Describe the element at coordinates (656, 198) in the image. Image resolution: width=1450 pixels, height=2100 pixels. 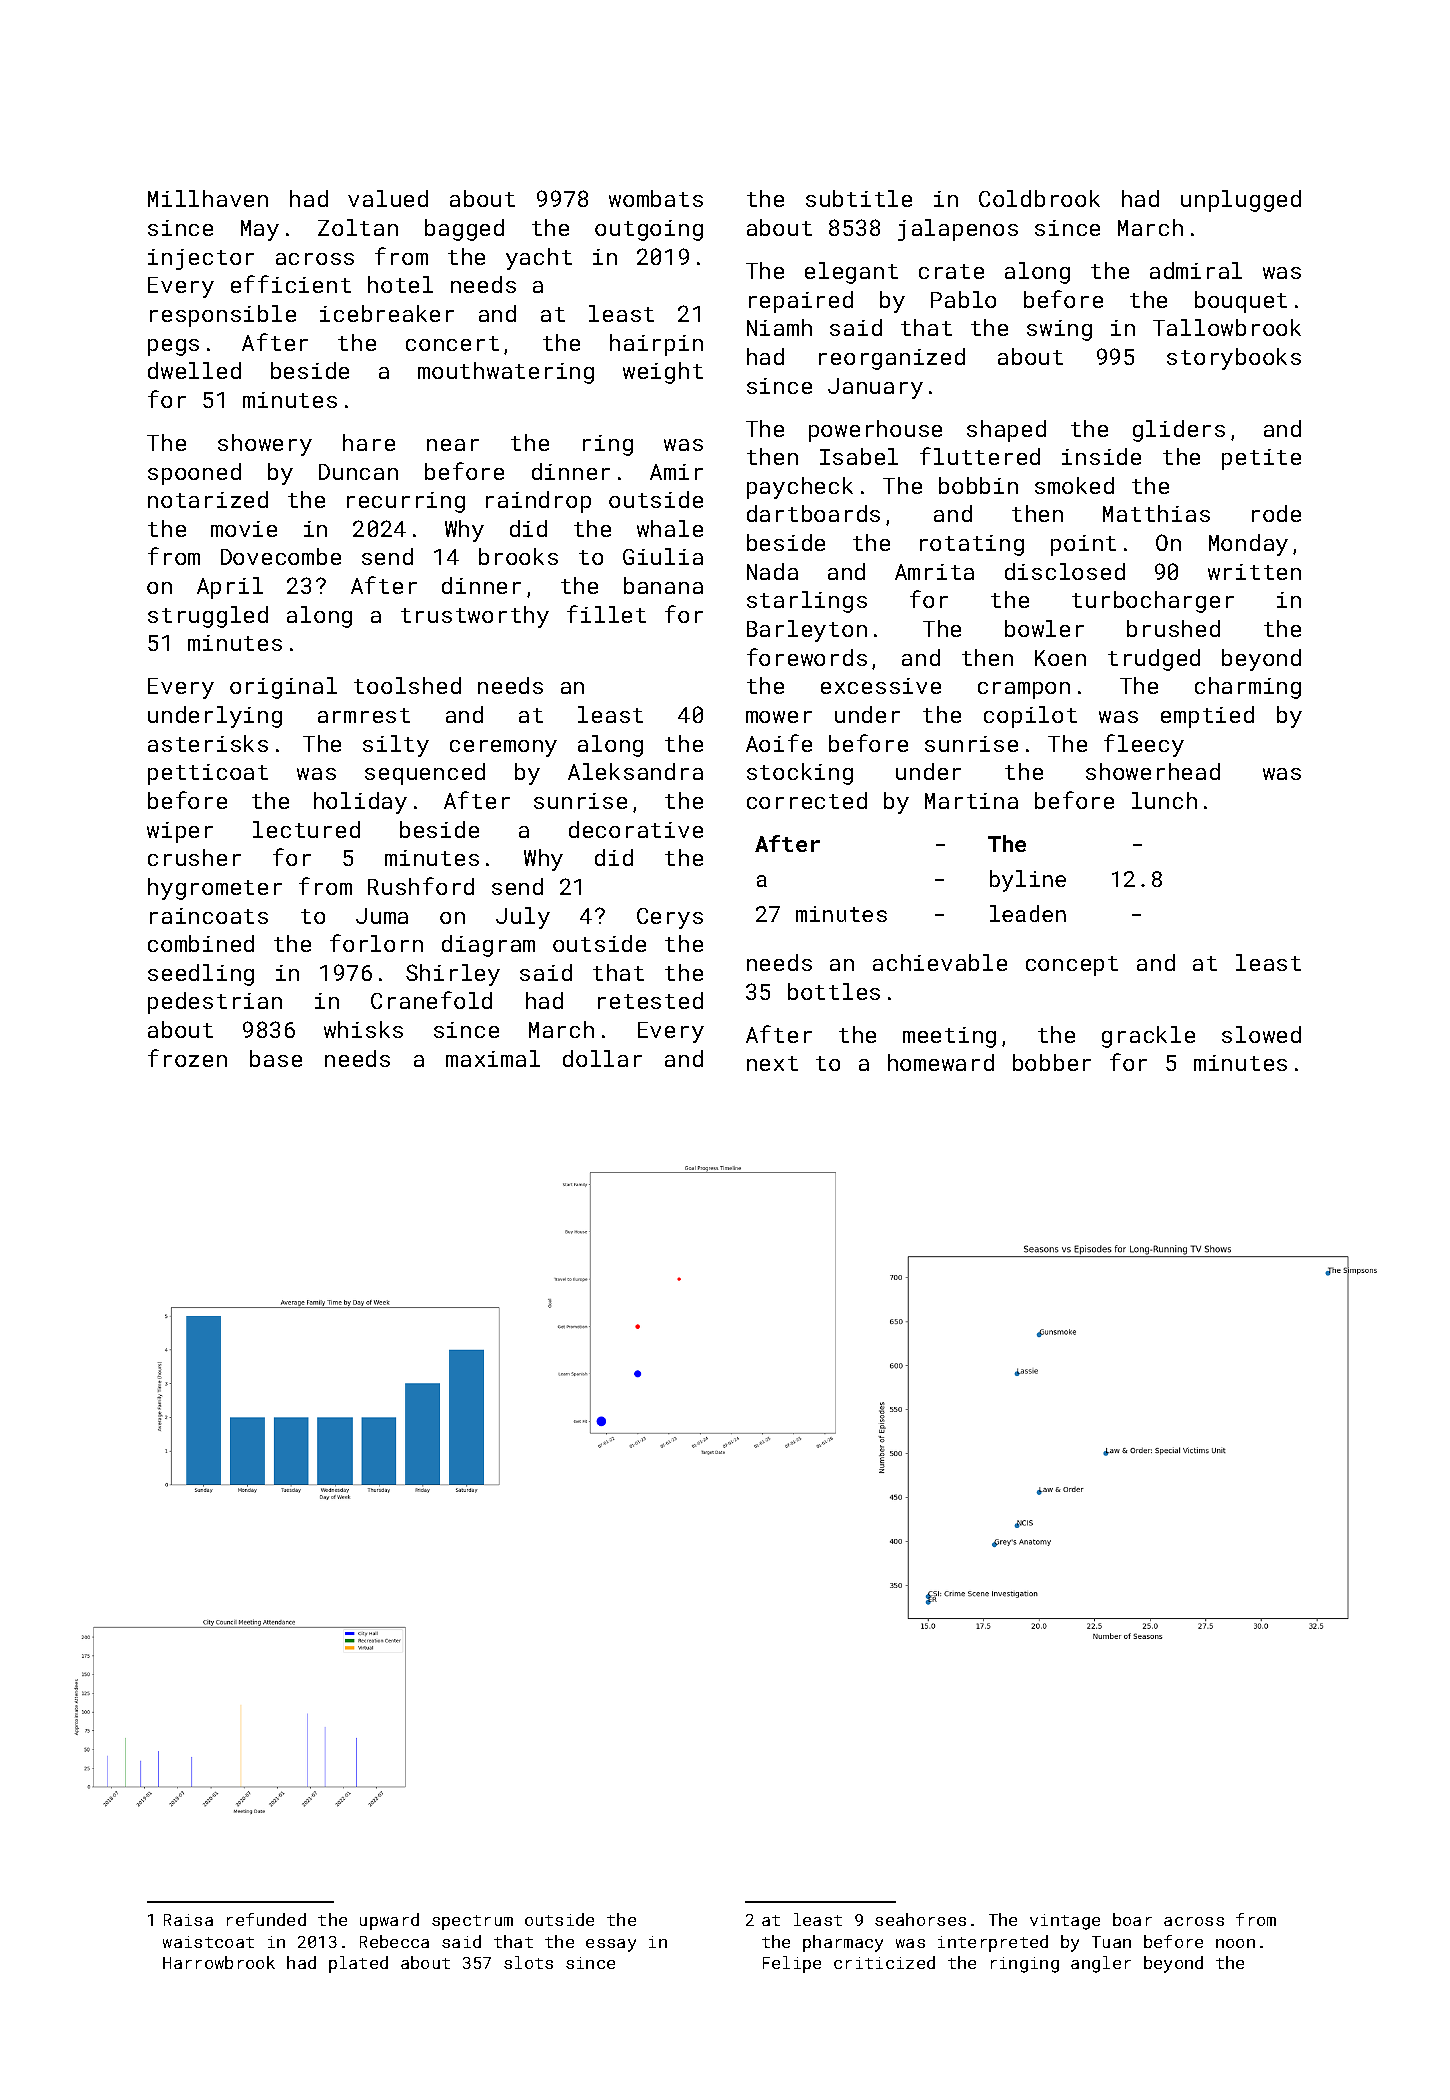
I see `wombats` at that location.
